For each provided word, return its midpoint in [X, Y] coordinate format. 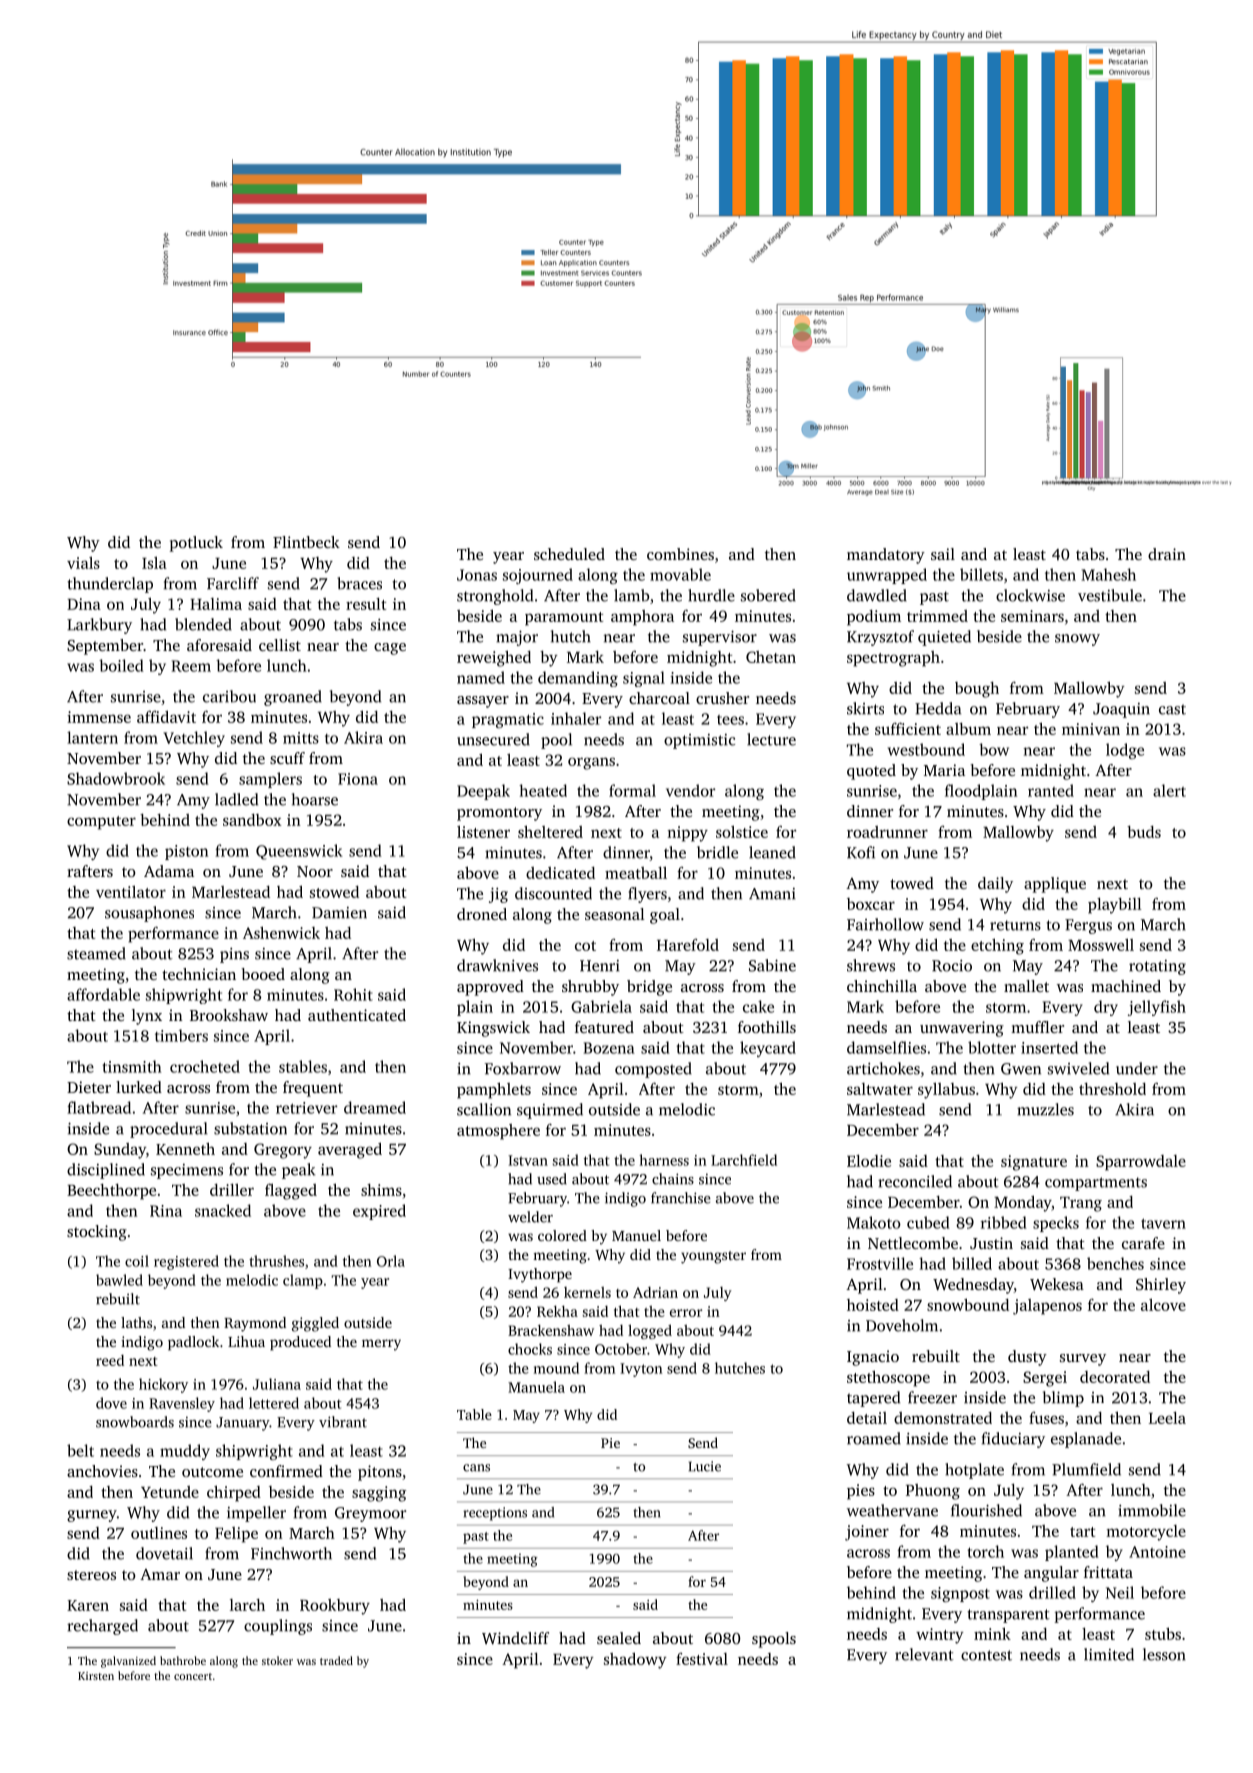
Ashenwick [281, 932]
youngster [713, 1257]
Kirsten [96, 1676]
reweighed [494, 658]
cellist [280, 645]
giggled [315, 1324]
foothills [767, 1027]
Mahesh [1108, 574]
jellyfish [1157, 1008]
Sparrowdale [1141, 1163]
